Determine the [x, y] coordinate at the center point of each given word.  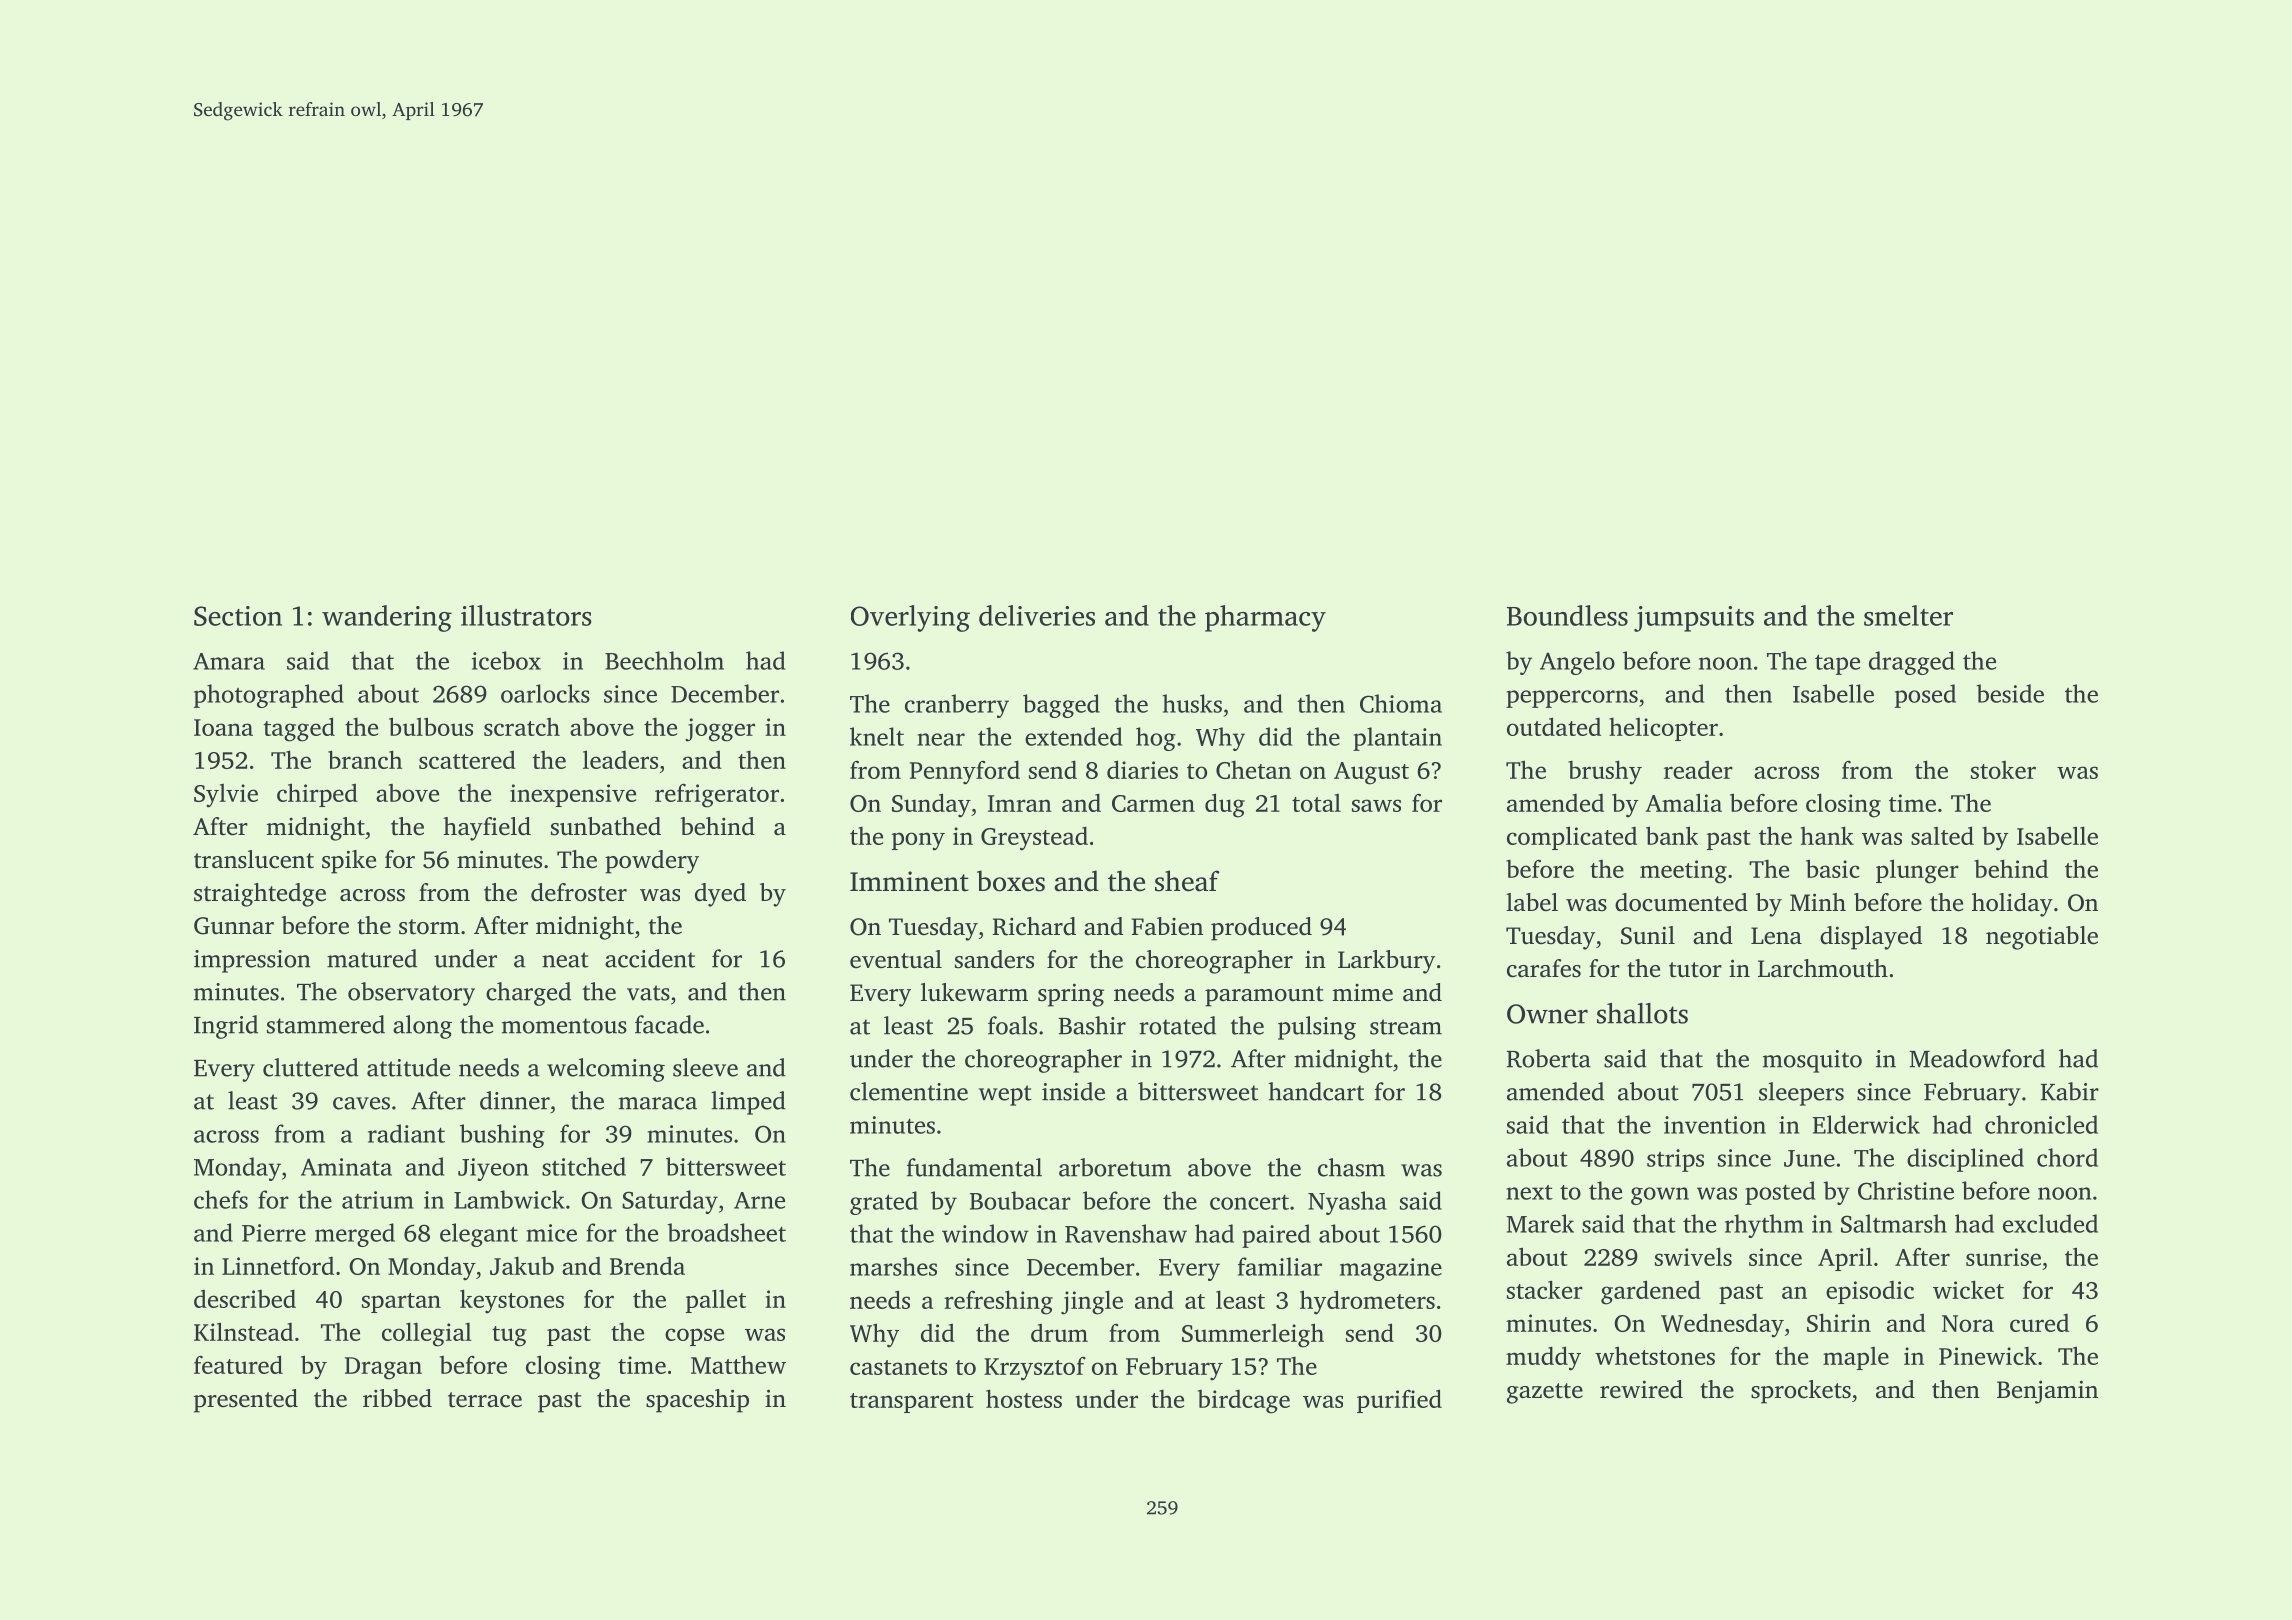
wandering [387, 618]
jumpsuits [1694, 619]
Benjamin [2047, 1392]
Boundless [1567, 615]
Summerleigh [1253, 1335]
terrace [485, 1400]
